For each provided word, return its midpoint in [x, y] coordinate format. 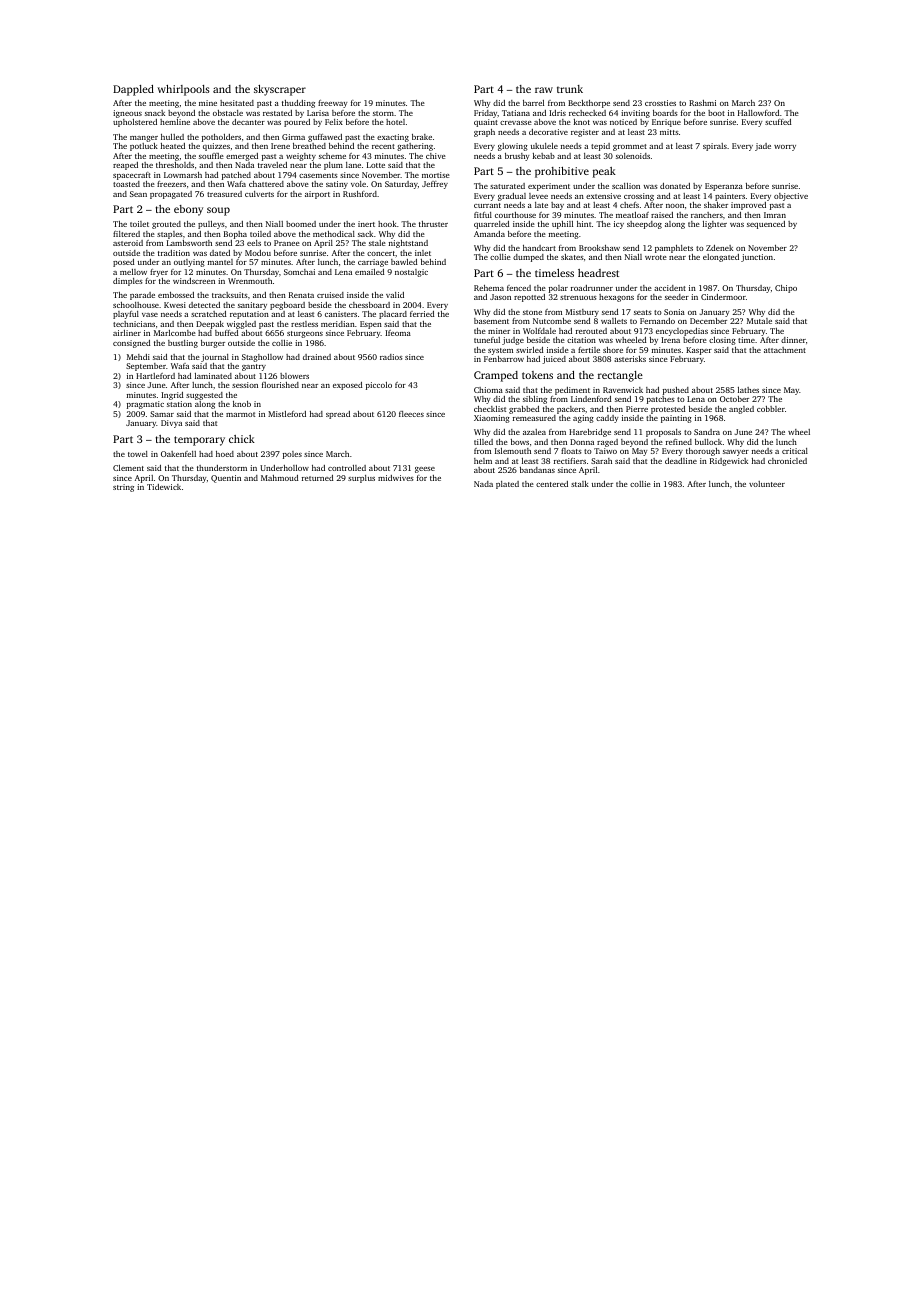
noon [675, 206]
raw [544, 90]
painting [676, 419]
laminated [213, 376]
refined [679, 442]
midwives [396, 478]
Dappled [133, 90]
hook [387, 224]
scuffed [778, 122]
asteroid [128, 243]
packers [571, 410]
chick [242, 439]
